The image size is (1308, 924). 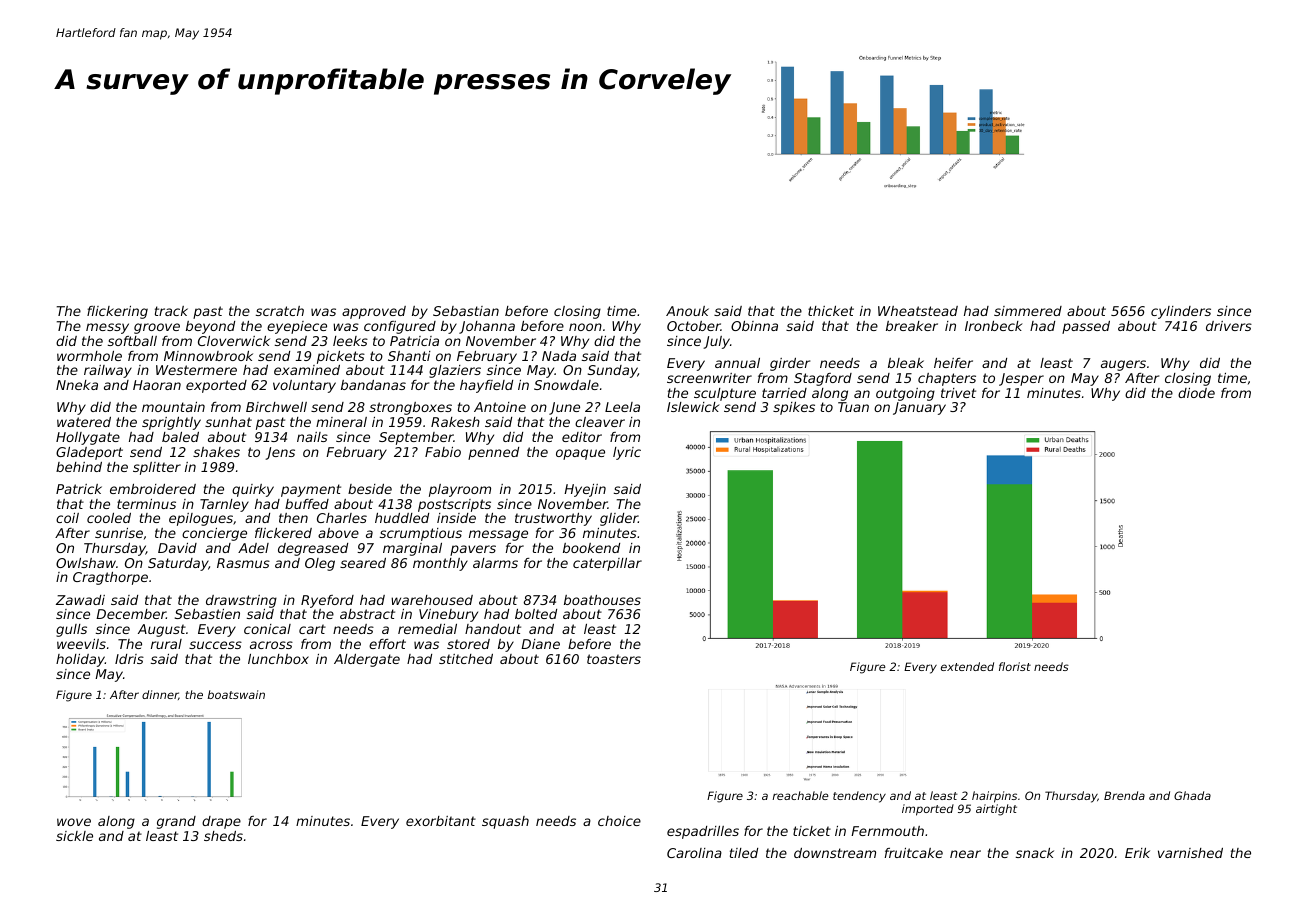 What do you see at coordinates (177, 548) in the image?
I see `David` at bounding box center [177, 548].
